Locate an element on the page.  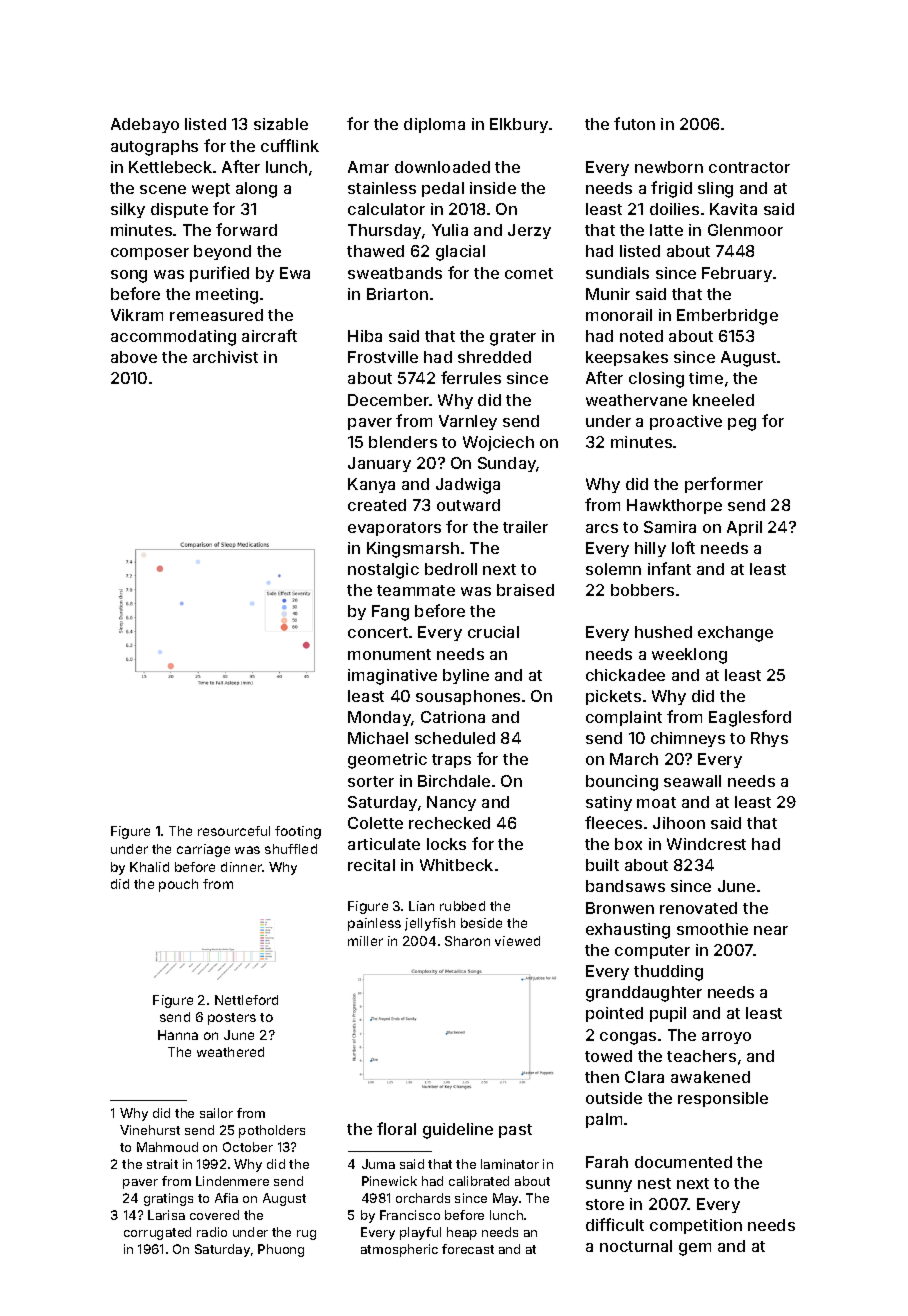
Emberbridge is located at coordinates (727, 317).
